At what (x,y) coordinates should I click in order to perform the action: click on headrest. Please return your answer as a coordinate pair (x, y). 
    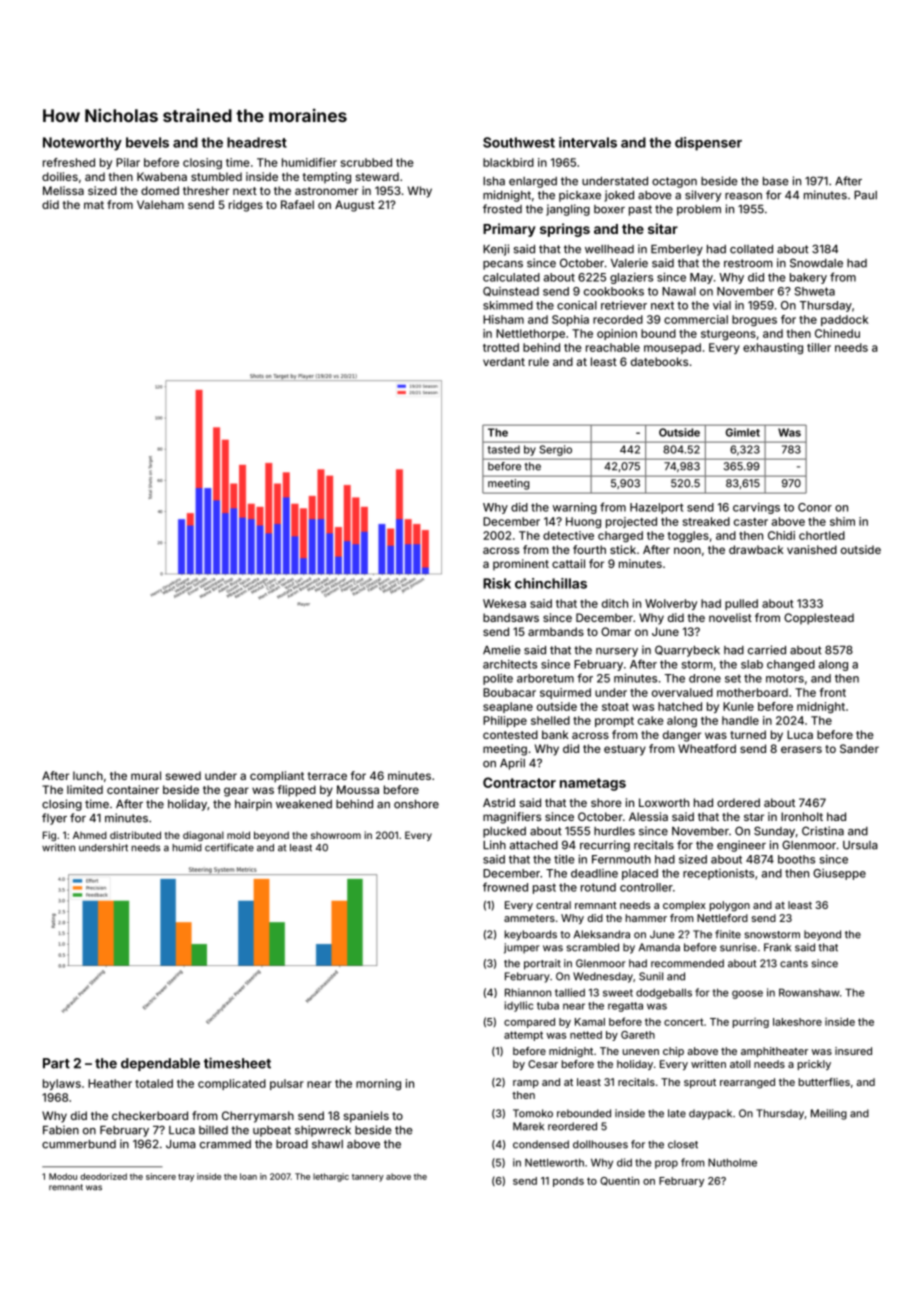
    Looking at the image, I should click on (257, 142).
